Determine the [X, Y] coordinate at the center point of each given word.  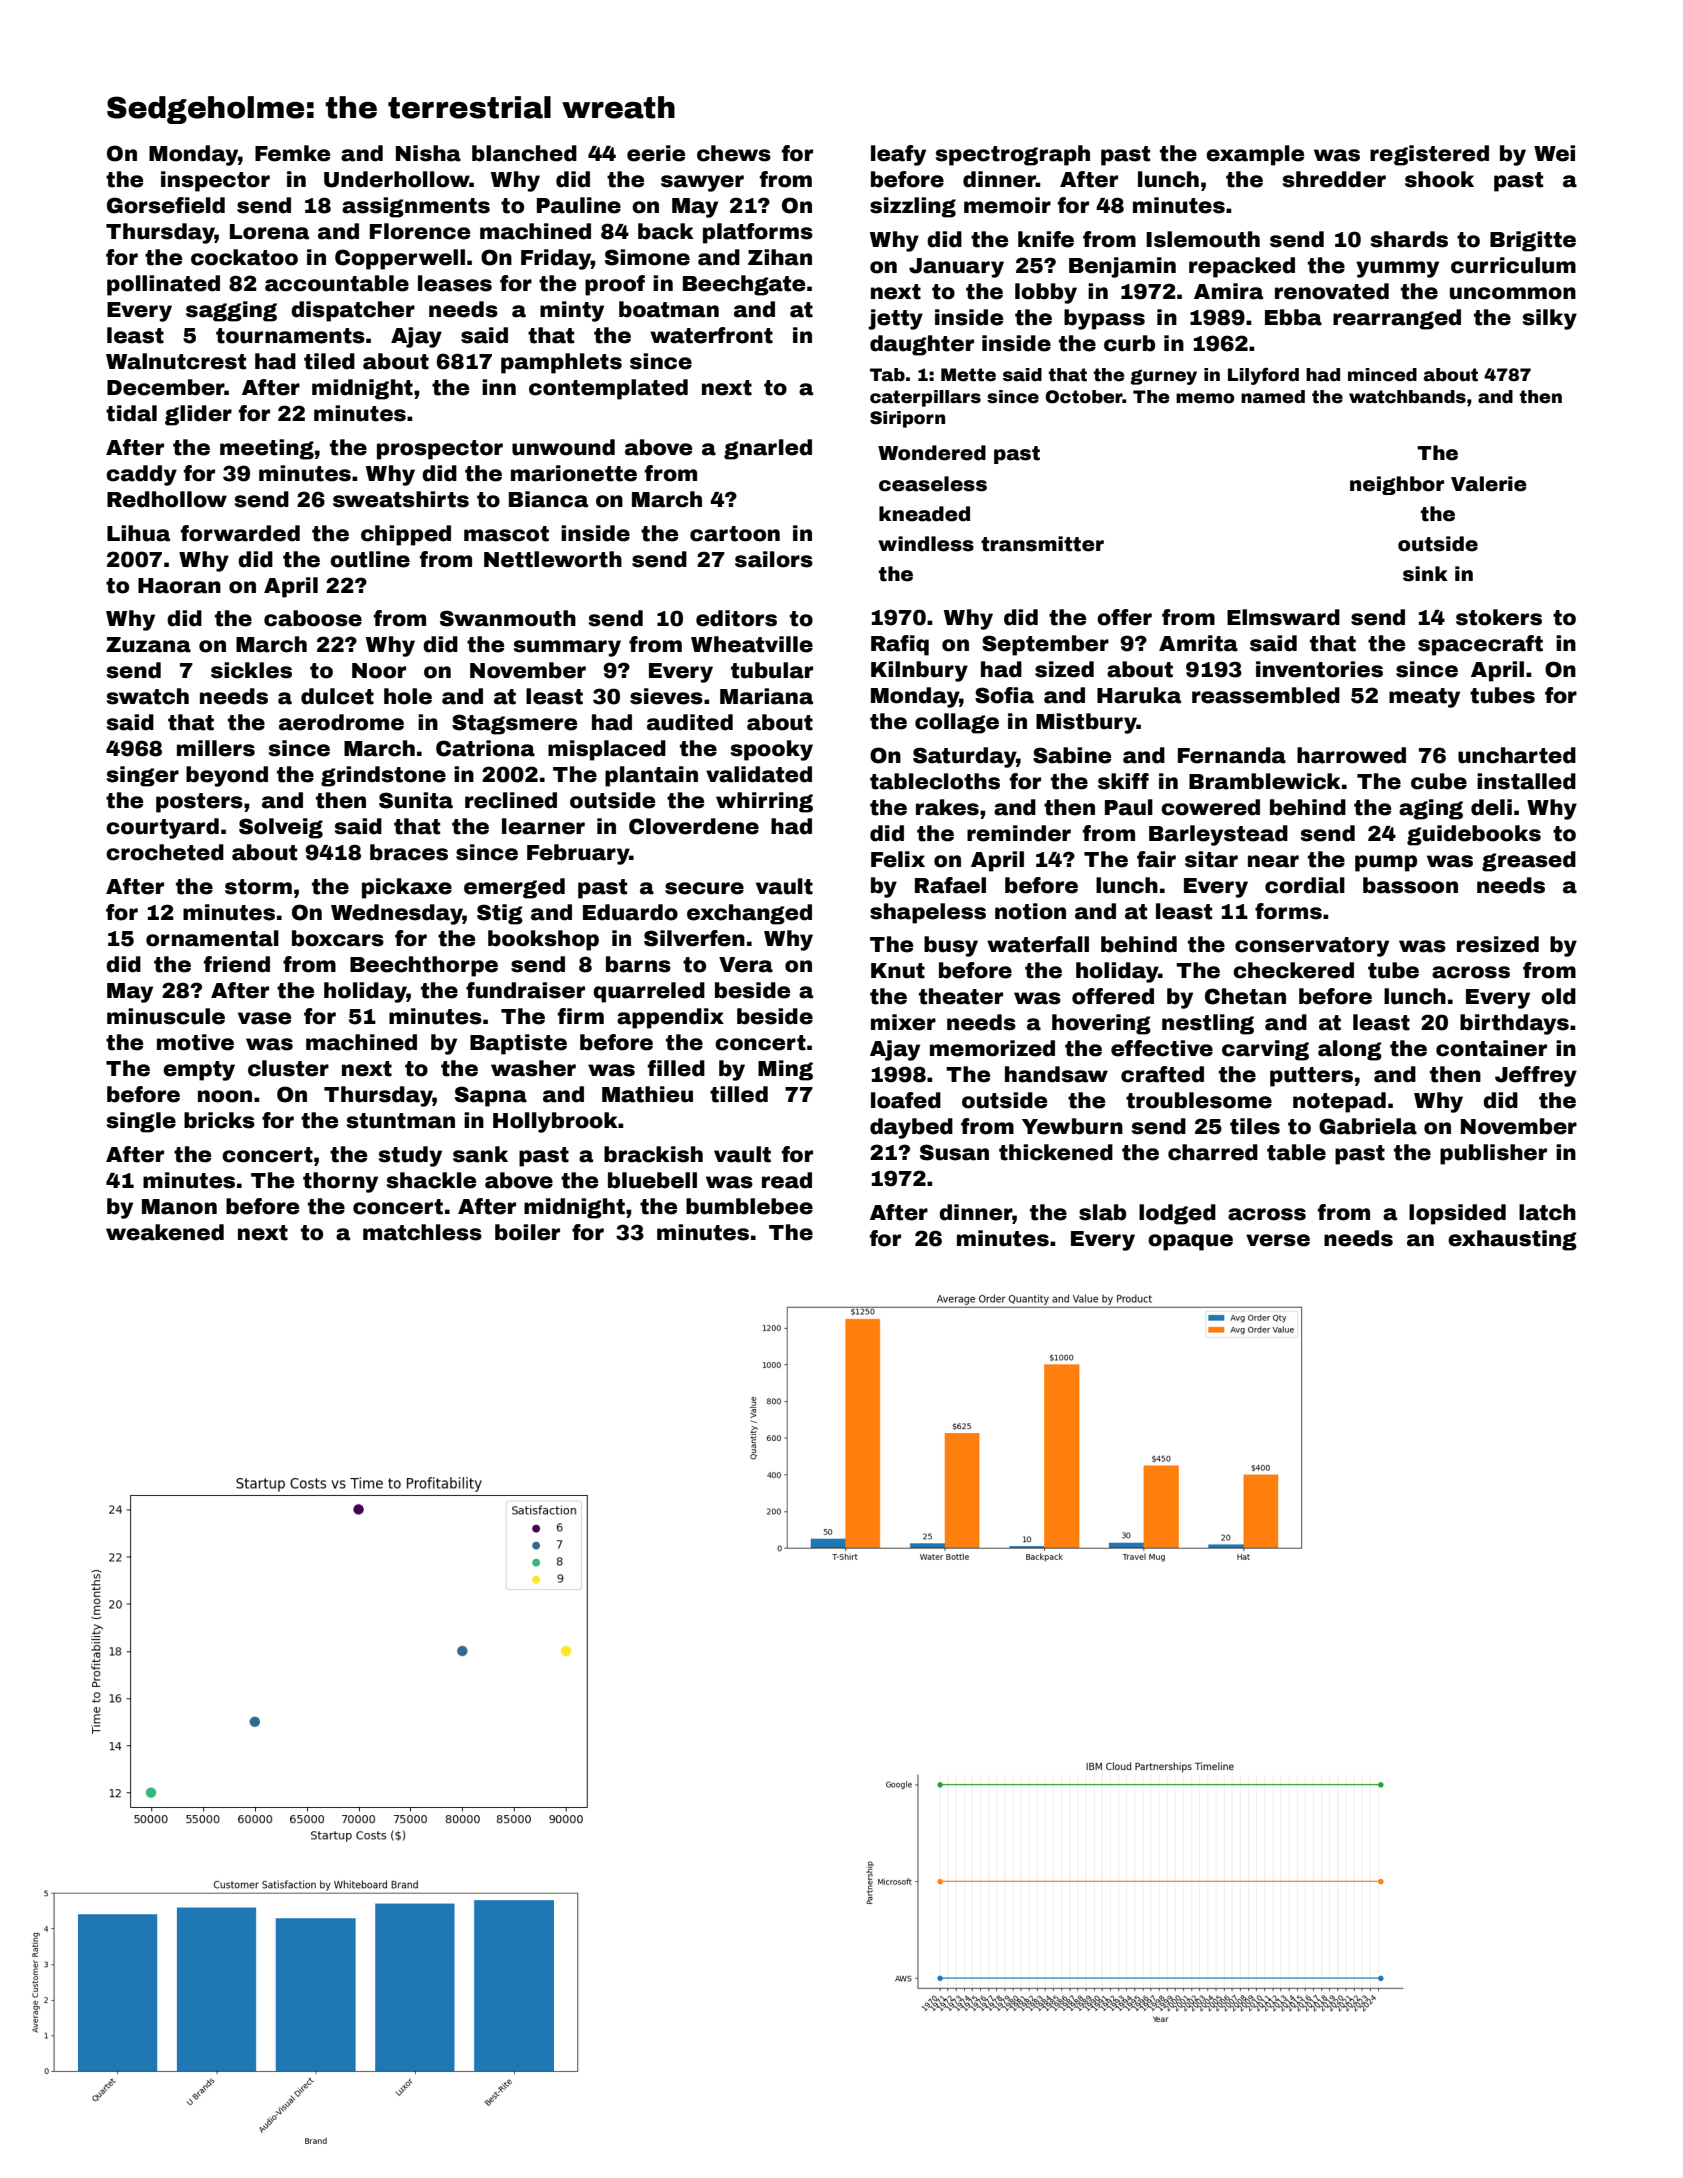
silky [1550, 319]
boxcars [338, 938]
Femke [292, 153]
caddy [141, 475]
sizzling [913, 207]
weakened [165, 1232]
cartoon [735, 534]
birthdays [1514, 1024]
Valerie [1489, 484]
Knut [898, 971]
